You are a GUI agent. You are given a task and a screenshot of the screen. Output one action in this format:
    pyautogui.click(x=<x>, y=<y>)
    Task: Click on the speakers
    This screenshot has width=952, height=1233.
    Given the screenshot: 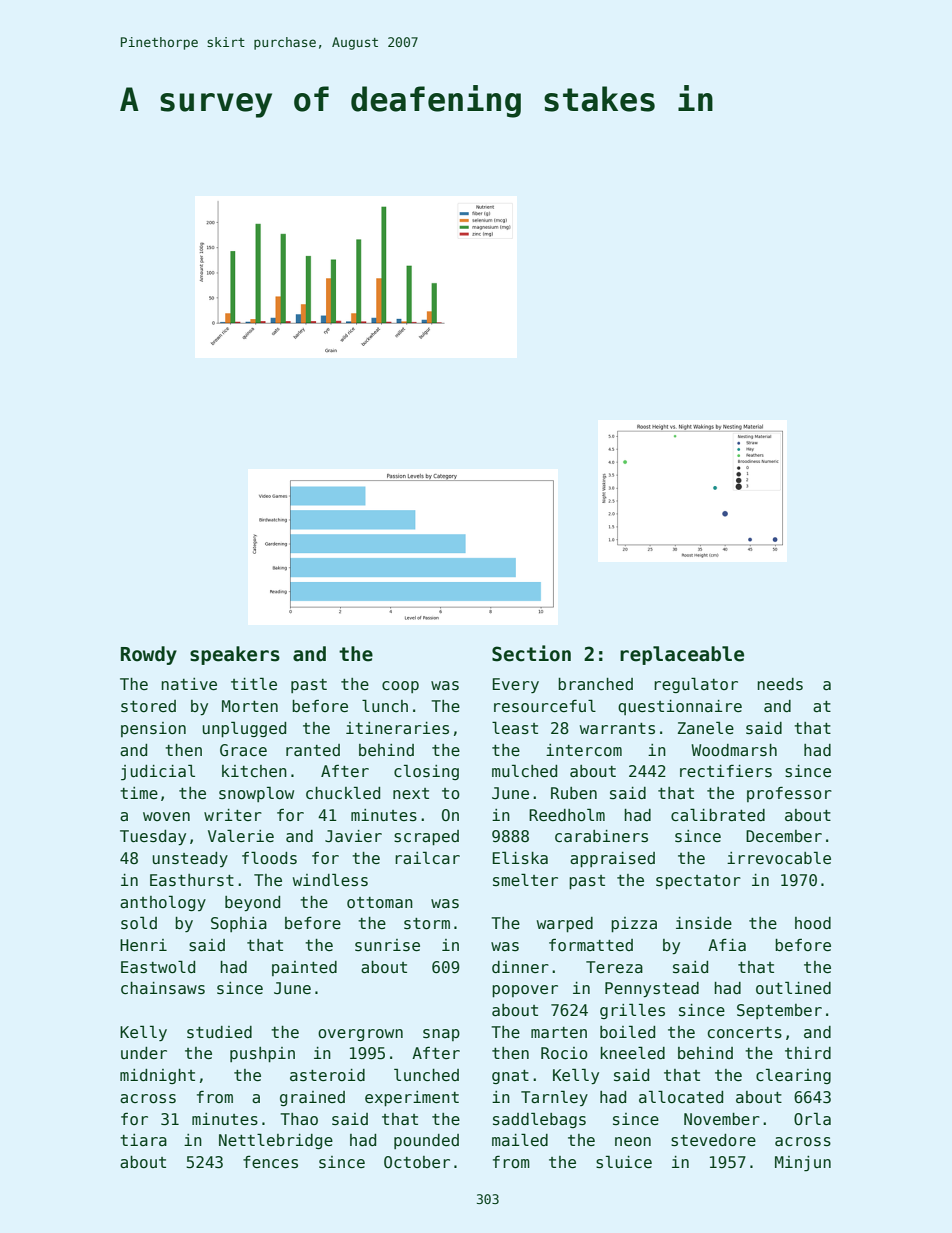 What is the action you would take?
    pyautogui.click(x=235, y=655)
